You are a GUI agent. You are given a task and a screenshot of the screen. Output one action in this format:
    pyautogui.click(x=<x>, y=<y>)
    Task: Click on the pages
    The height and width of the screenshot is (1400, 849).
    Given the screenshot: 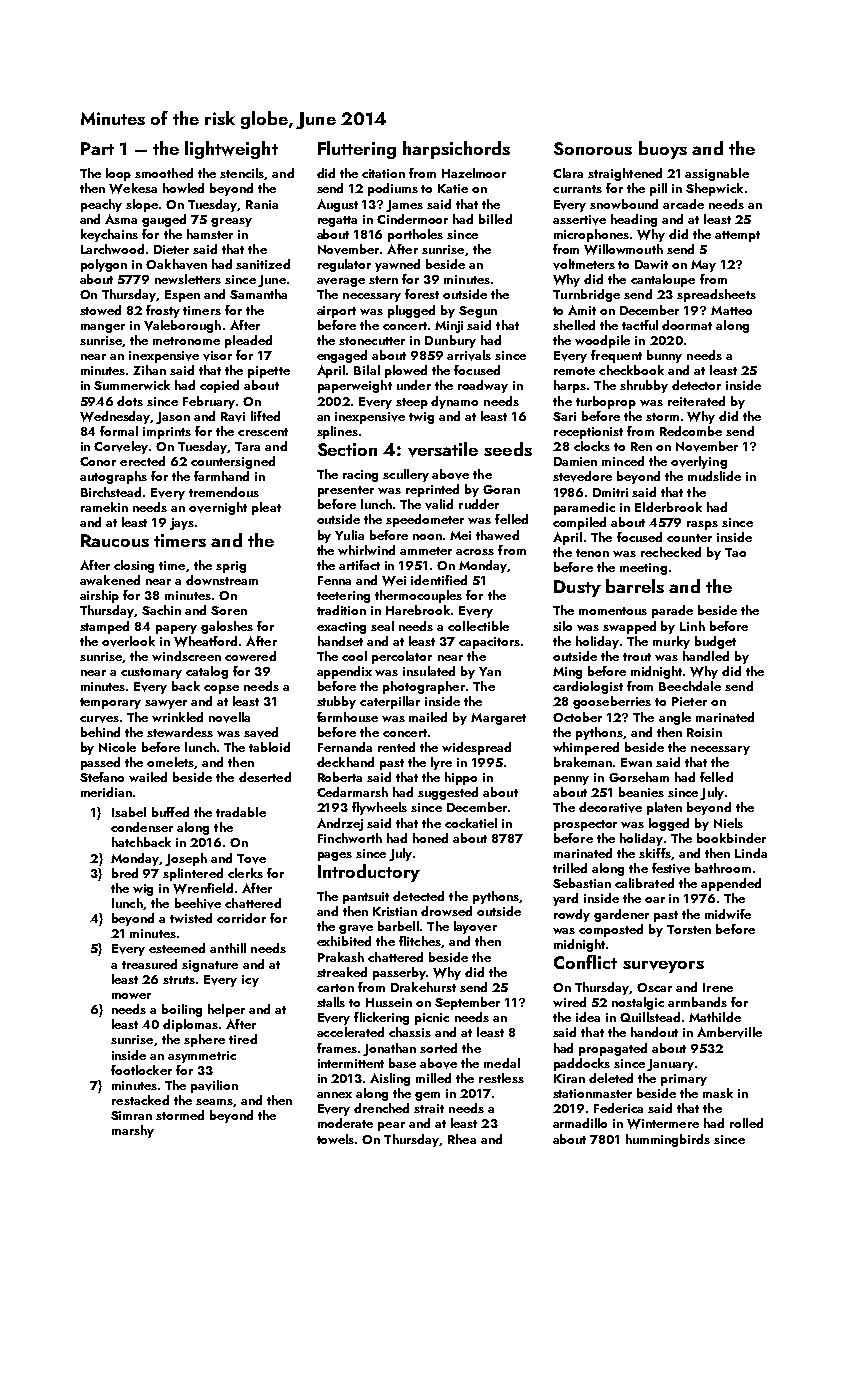 What is the action you would take?
    pyautogui.click(x=335, y=856)
